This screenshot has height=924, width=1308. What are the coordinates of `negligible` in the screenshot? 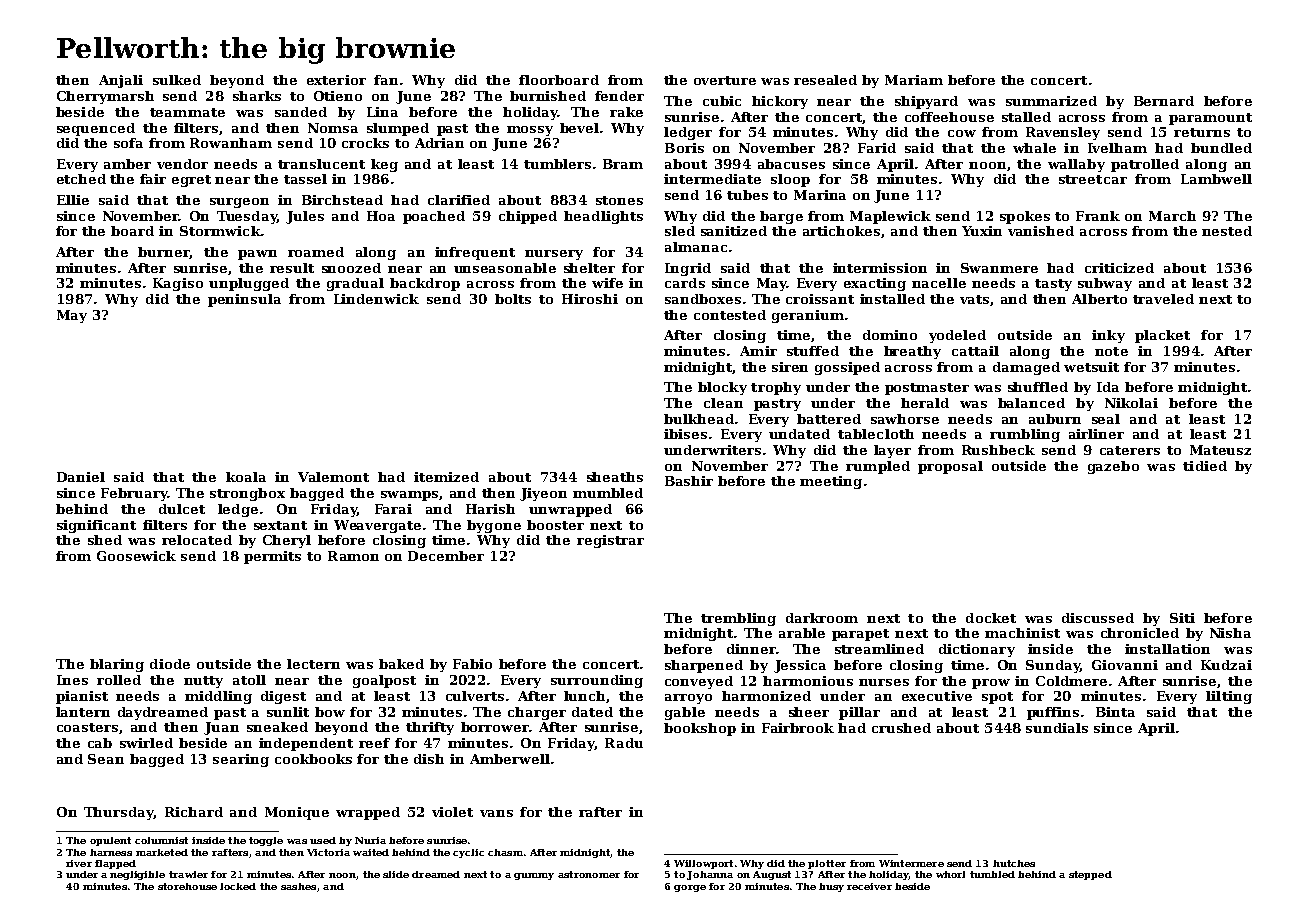 It's located at (137, 875).
